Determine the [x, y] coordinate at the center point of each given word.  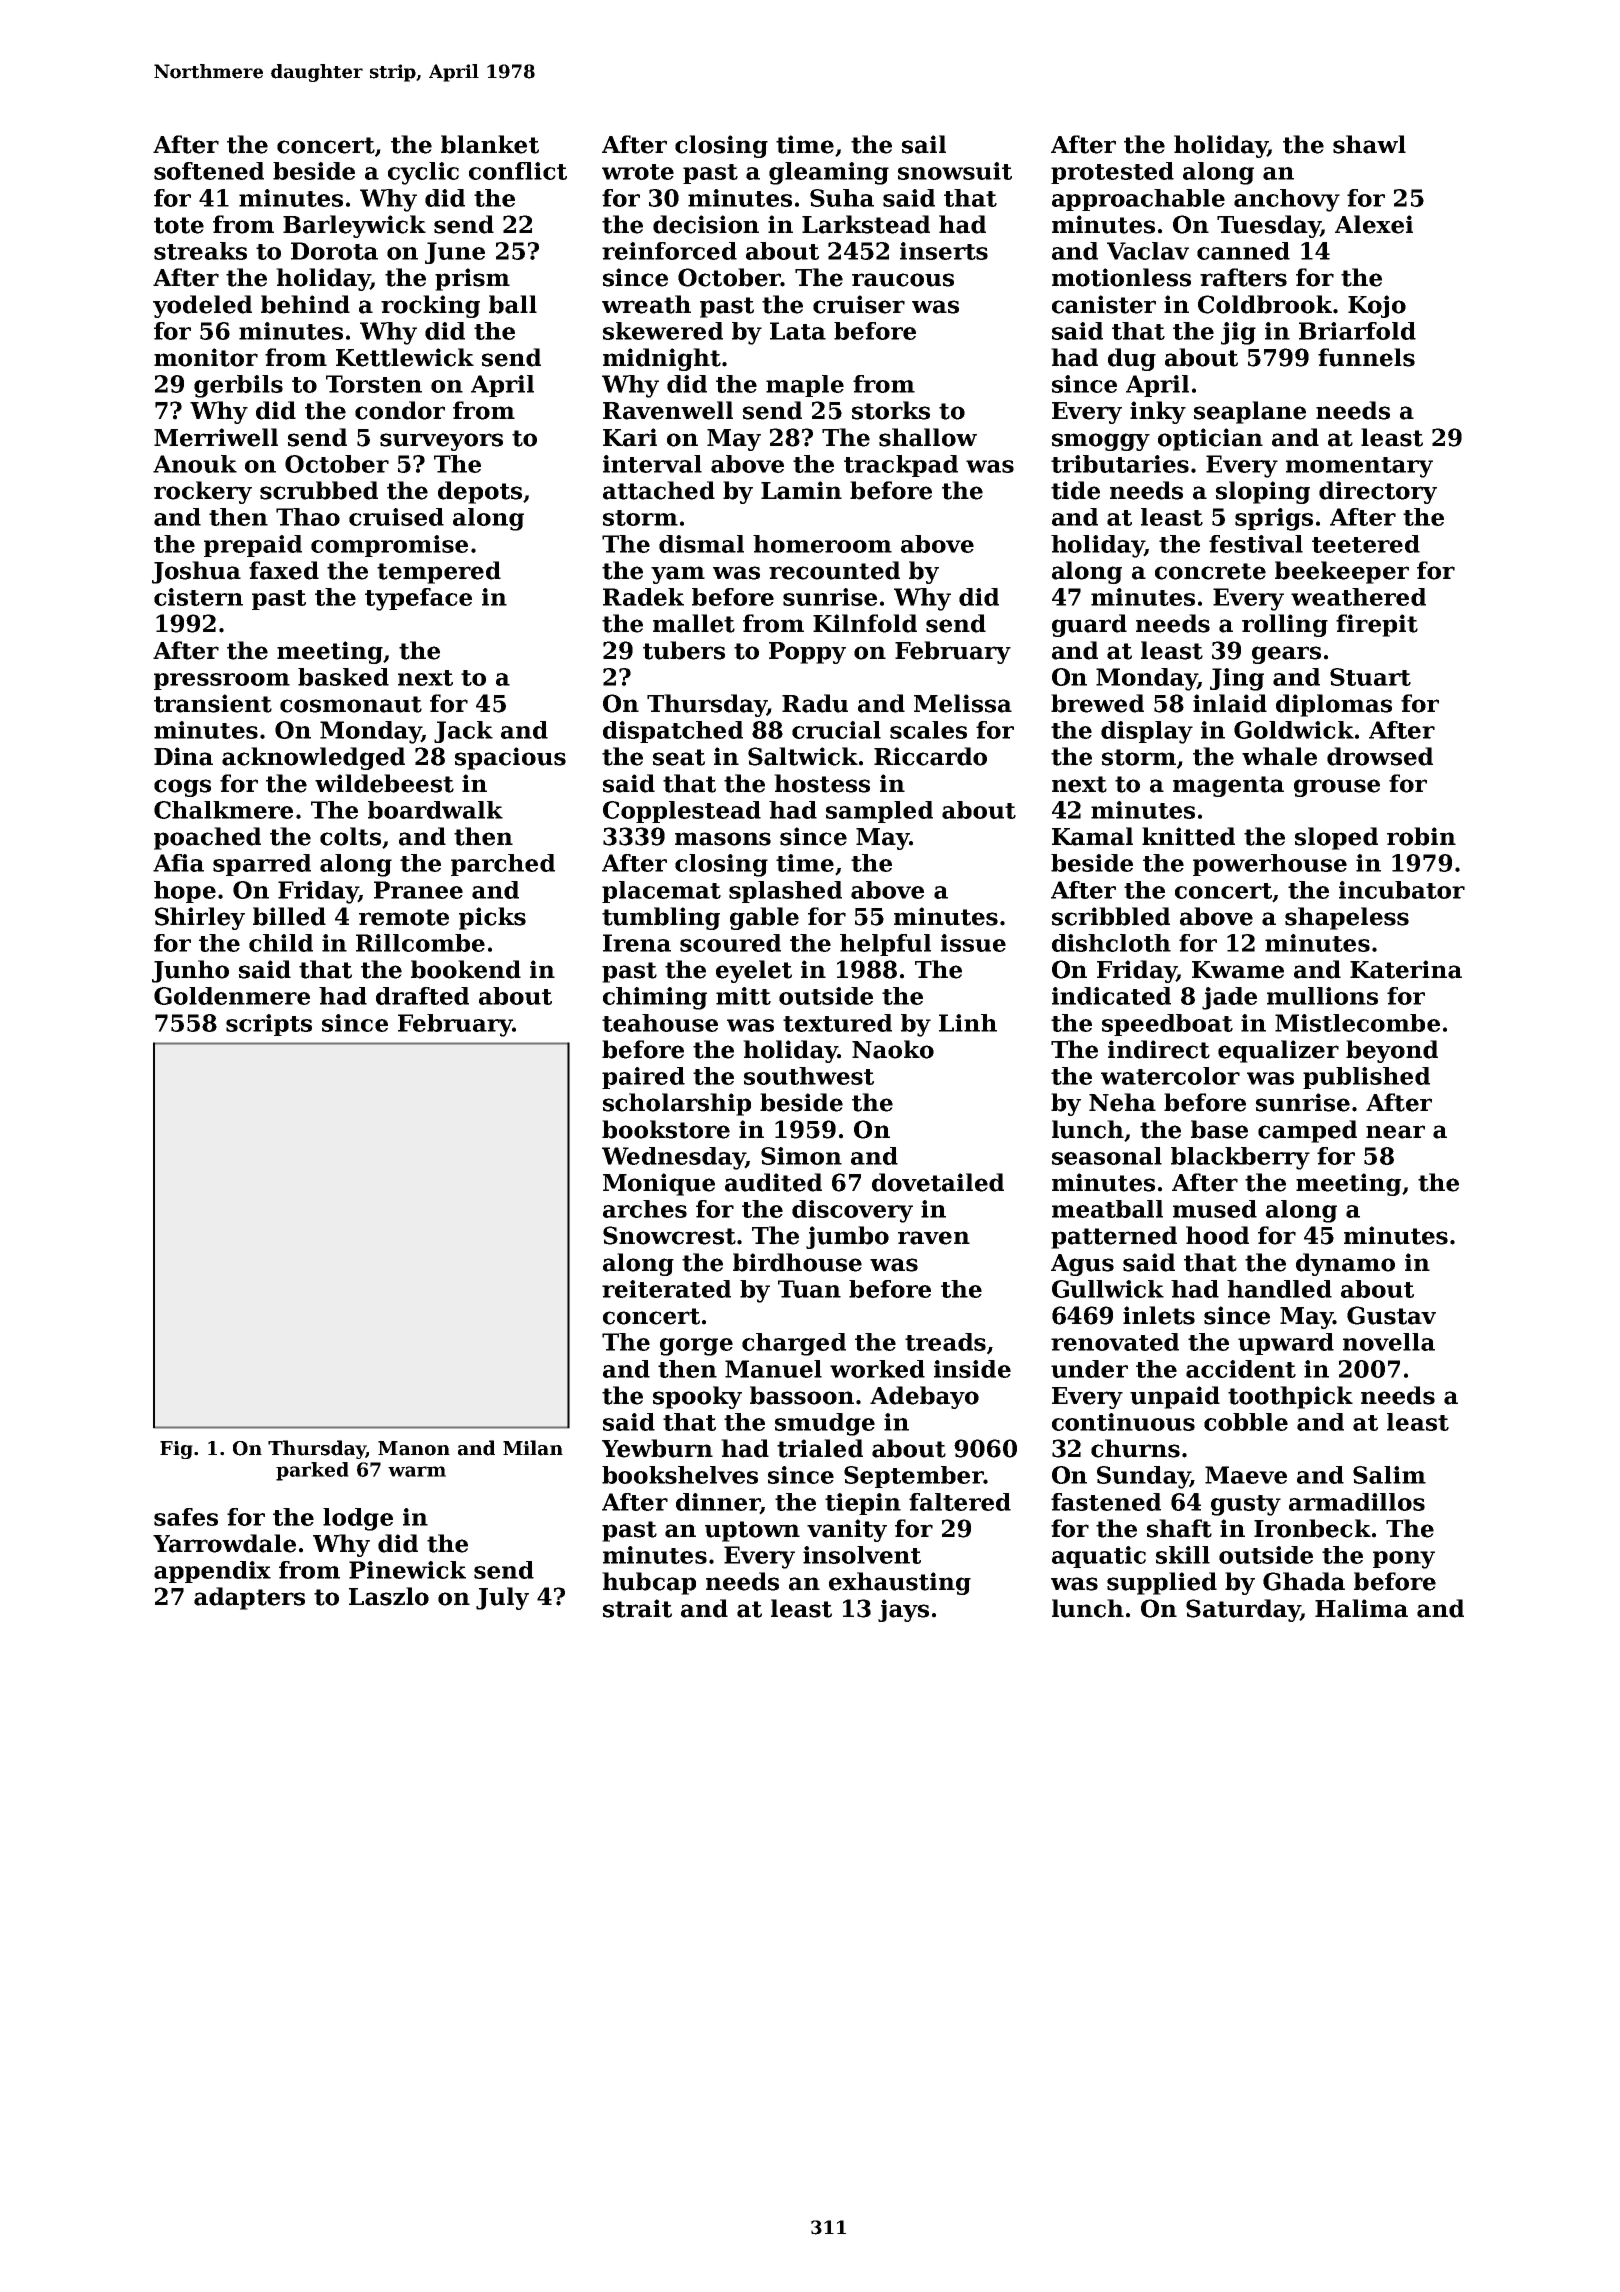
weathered [1358, 597]
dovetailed [938, 1182]
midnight [662, 359]
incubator [1402, 890]
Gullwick [1108, 1289]
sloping [1263, 492]
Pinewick [407, 1570]
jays [903, 1610]
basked [343, 677]
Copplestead [682, 812]
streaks [200, 251]
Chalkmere [223, 810]
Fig [176, 1450]
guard [1089, 625]
